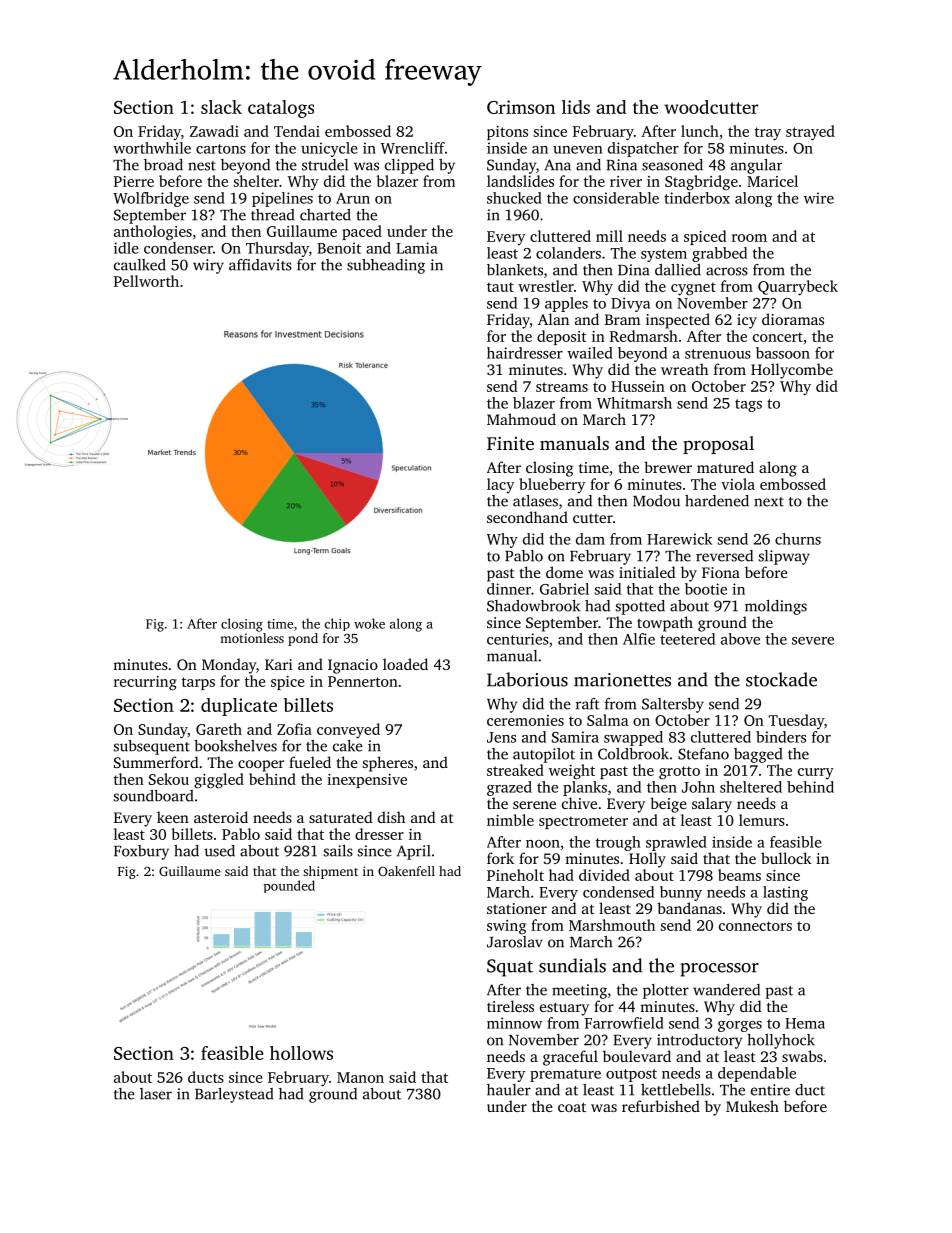 This page has width=952, height=1233. Describe the element at coordinates (770, 1090) in the page. I see `entire` at that location.
